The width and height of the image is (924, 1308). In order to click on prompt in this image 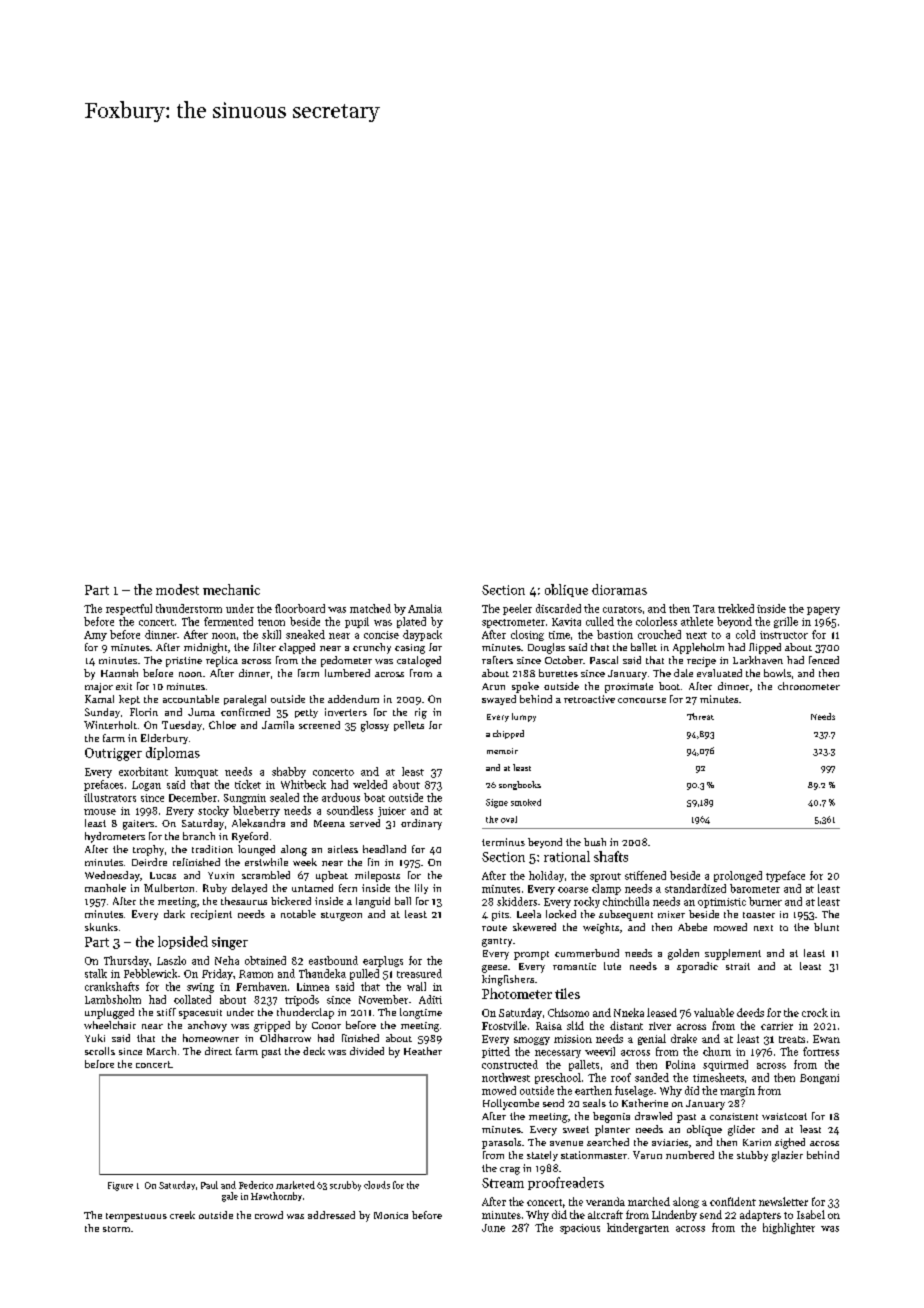, I will do `click(531, 955)`.
